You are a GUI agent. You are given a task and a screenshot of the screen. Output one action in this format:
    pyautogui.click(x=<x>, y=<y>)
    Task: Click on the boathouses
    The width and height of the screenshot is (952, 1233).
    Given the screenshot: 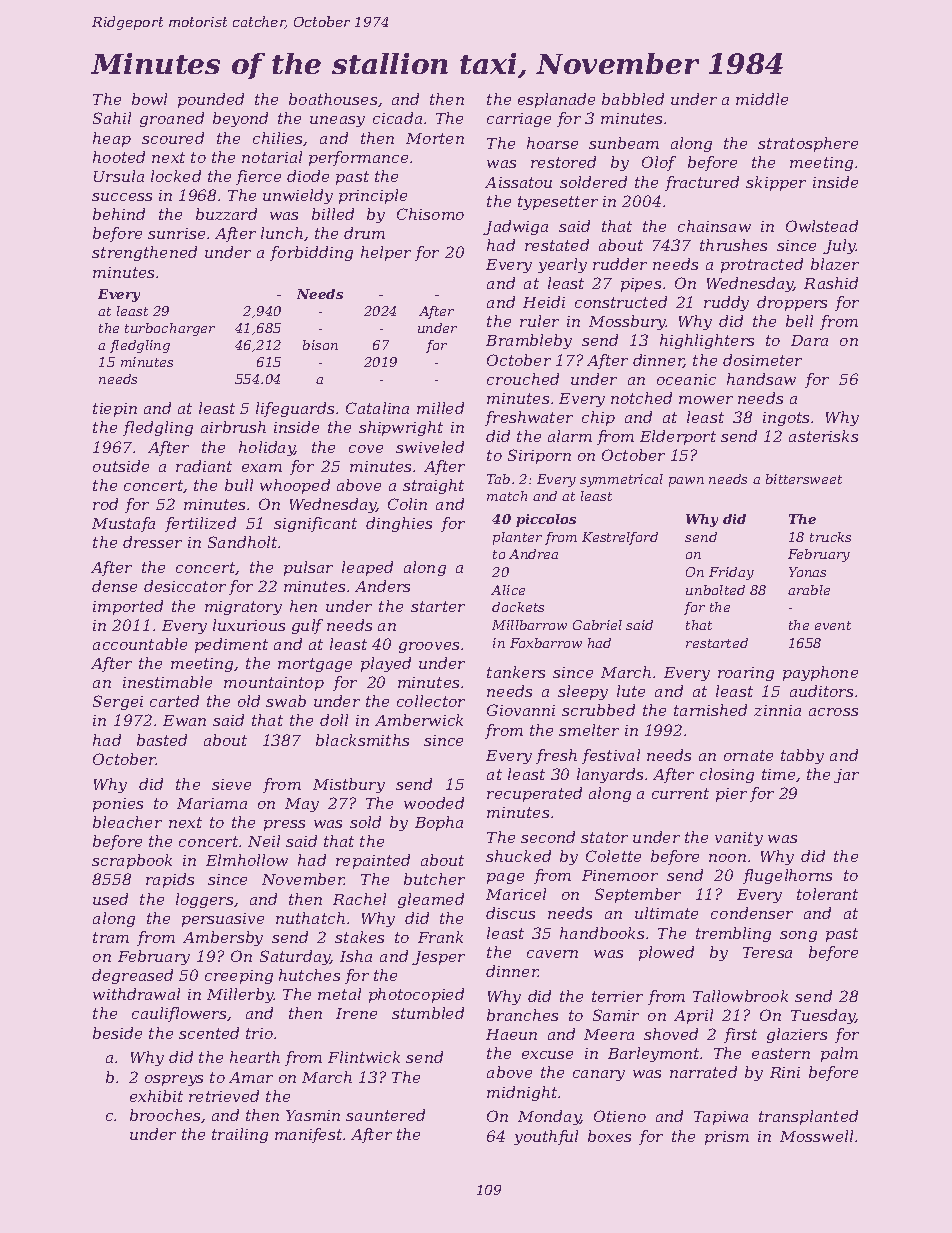 What is the action you would take?
    pyautogui.click(x=333, y=99)
